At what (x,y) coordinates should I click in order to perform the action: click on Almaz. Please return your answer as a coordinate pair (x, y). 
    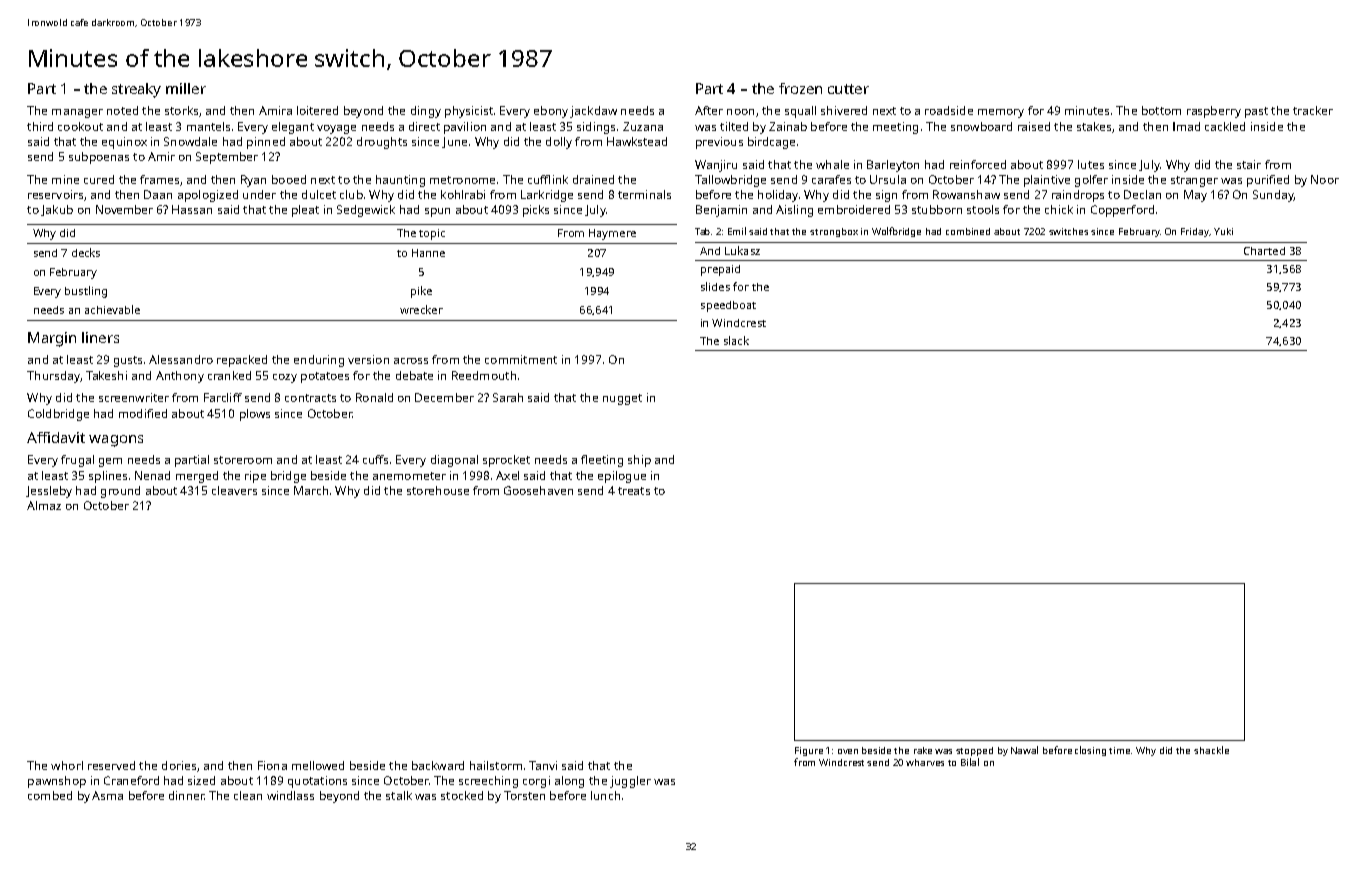
    Looking at the image, I should click on (44, 505).
